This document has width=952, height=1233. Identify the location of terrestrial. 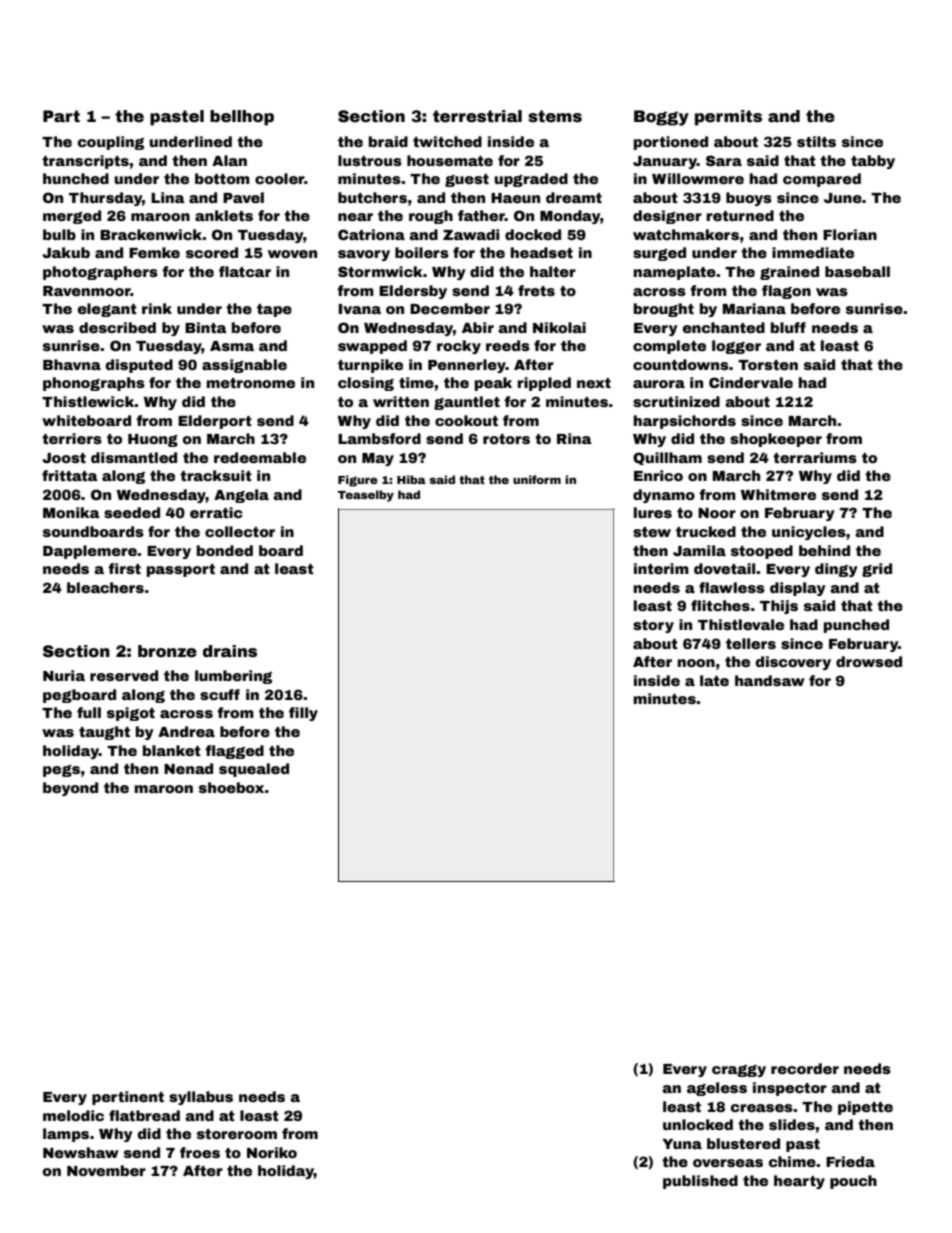
(477, 116).
